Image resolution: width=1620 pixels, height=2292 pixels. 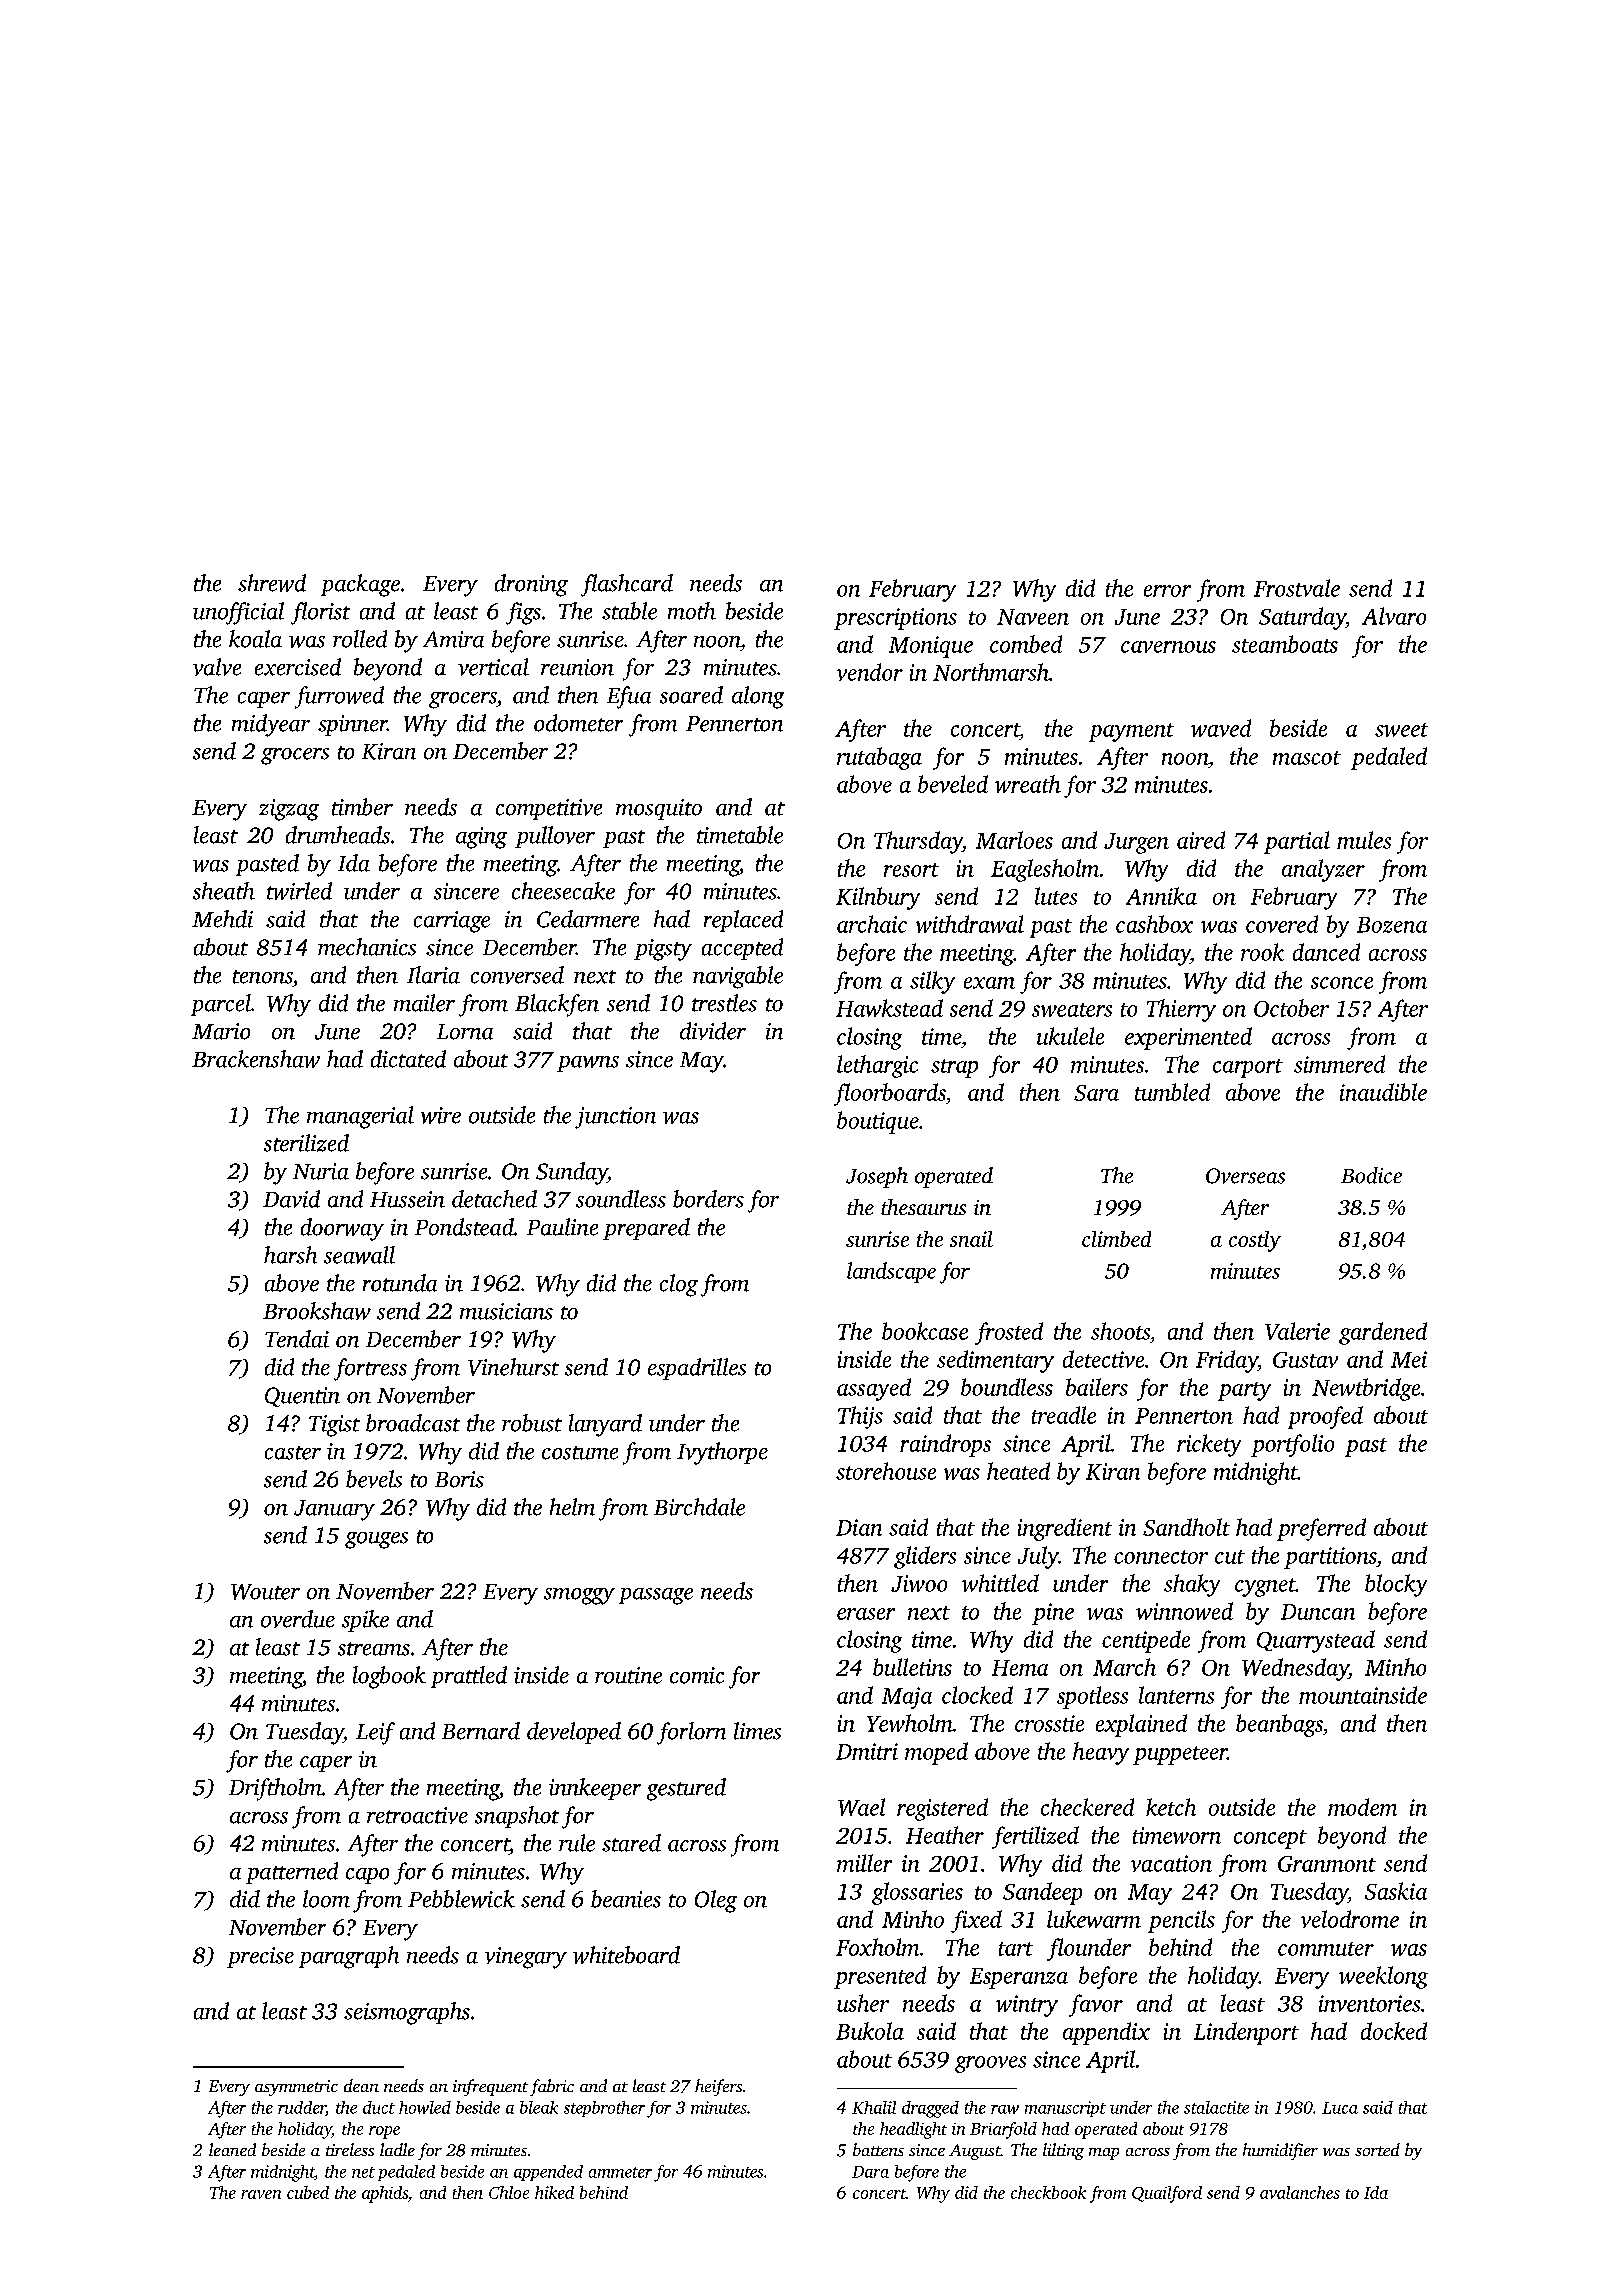 What do you see at coordinates (659, 809) in the page?
I see `mosquito` at bounding box center [659, 809].
